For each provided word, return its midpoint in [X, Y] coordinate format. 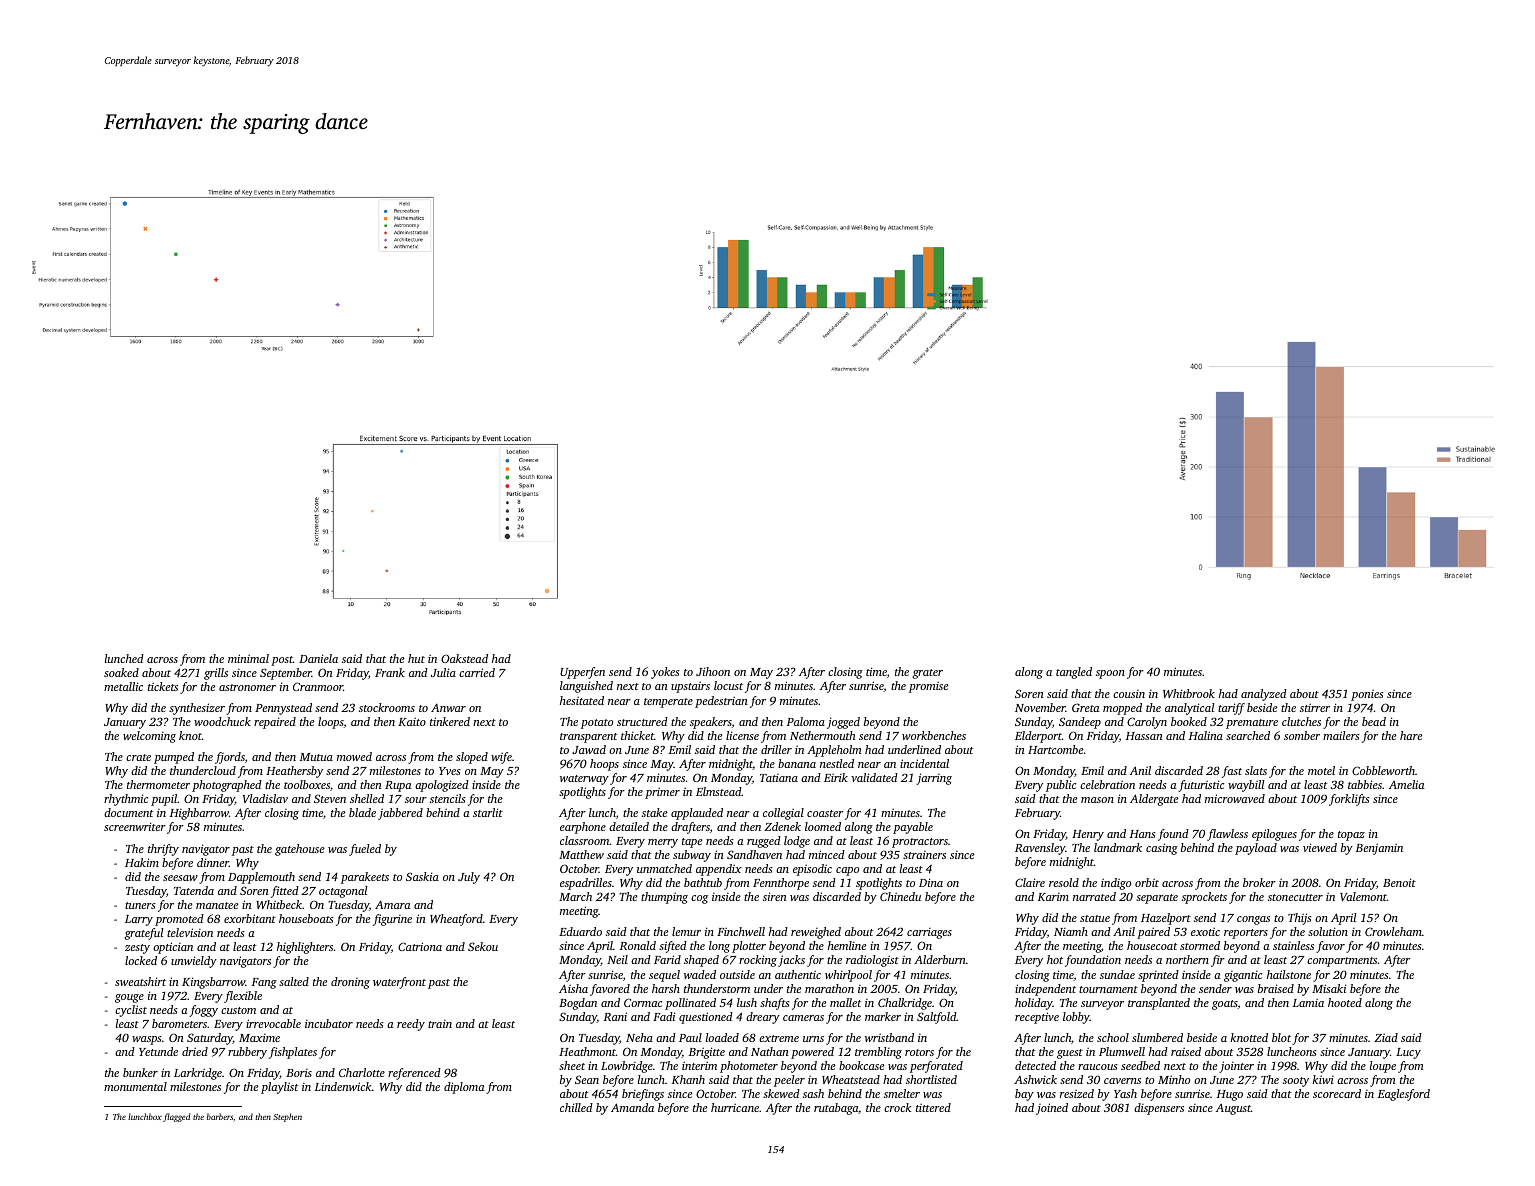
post [282, 661]
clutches [1301, 721]
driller [776, 749]
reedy [411, 1025]
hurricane [735, 1107]
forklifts [1349, 800]
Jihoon [713, 671]
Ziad [1386, 1037]
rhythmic [126, 800]
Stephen [287, 1117]
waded [700, 974]
